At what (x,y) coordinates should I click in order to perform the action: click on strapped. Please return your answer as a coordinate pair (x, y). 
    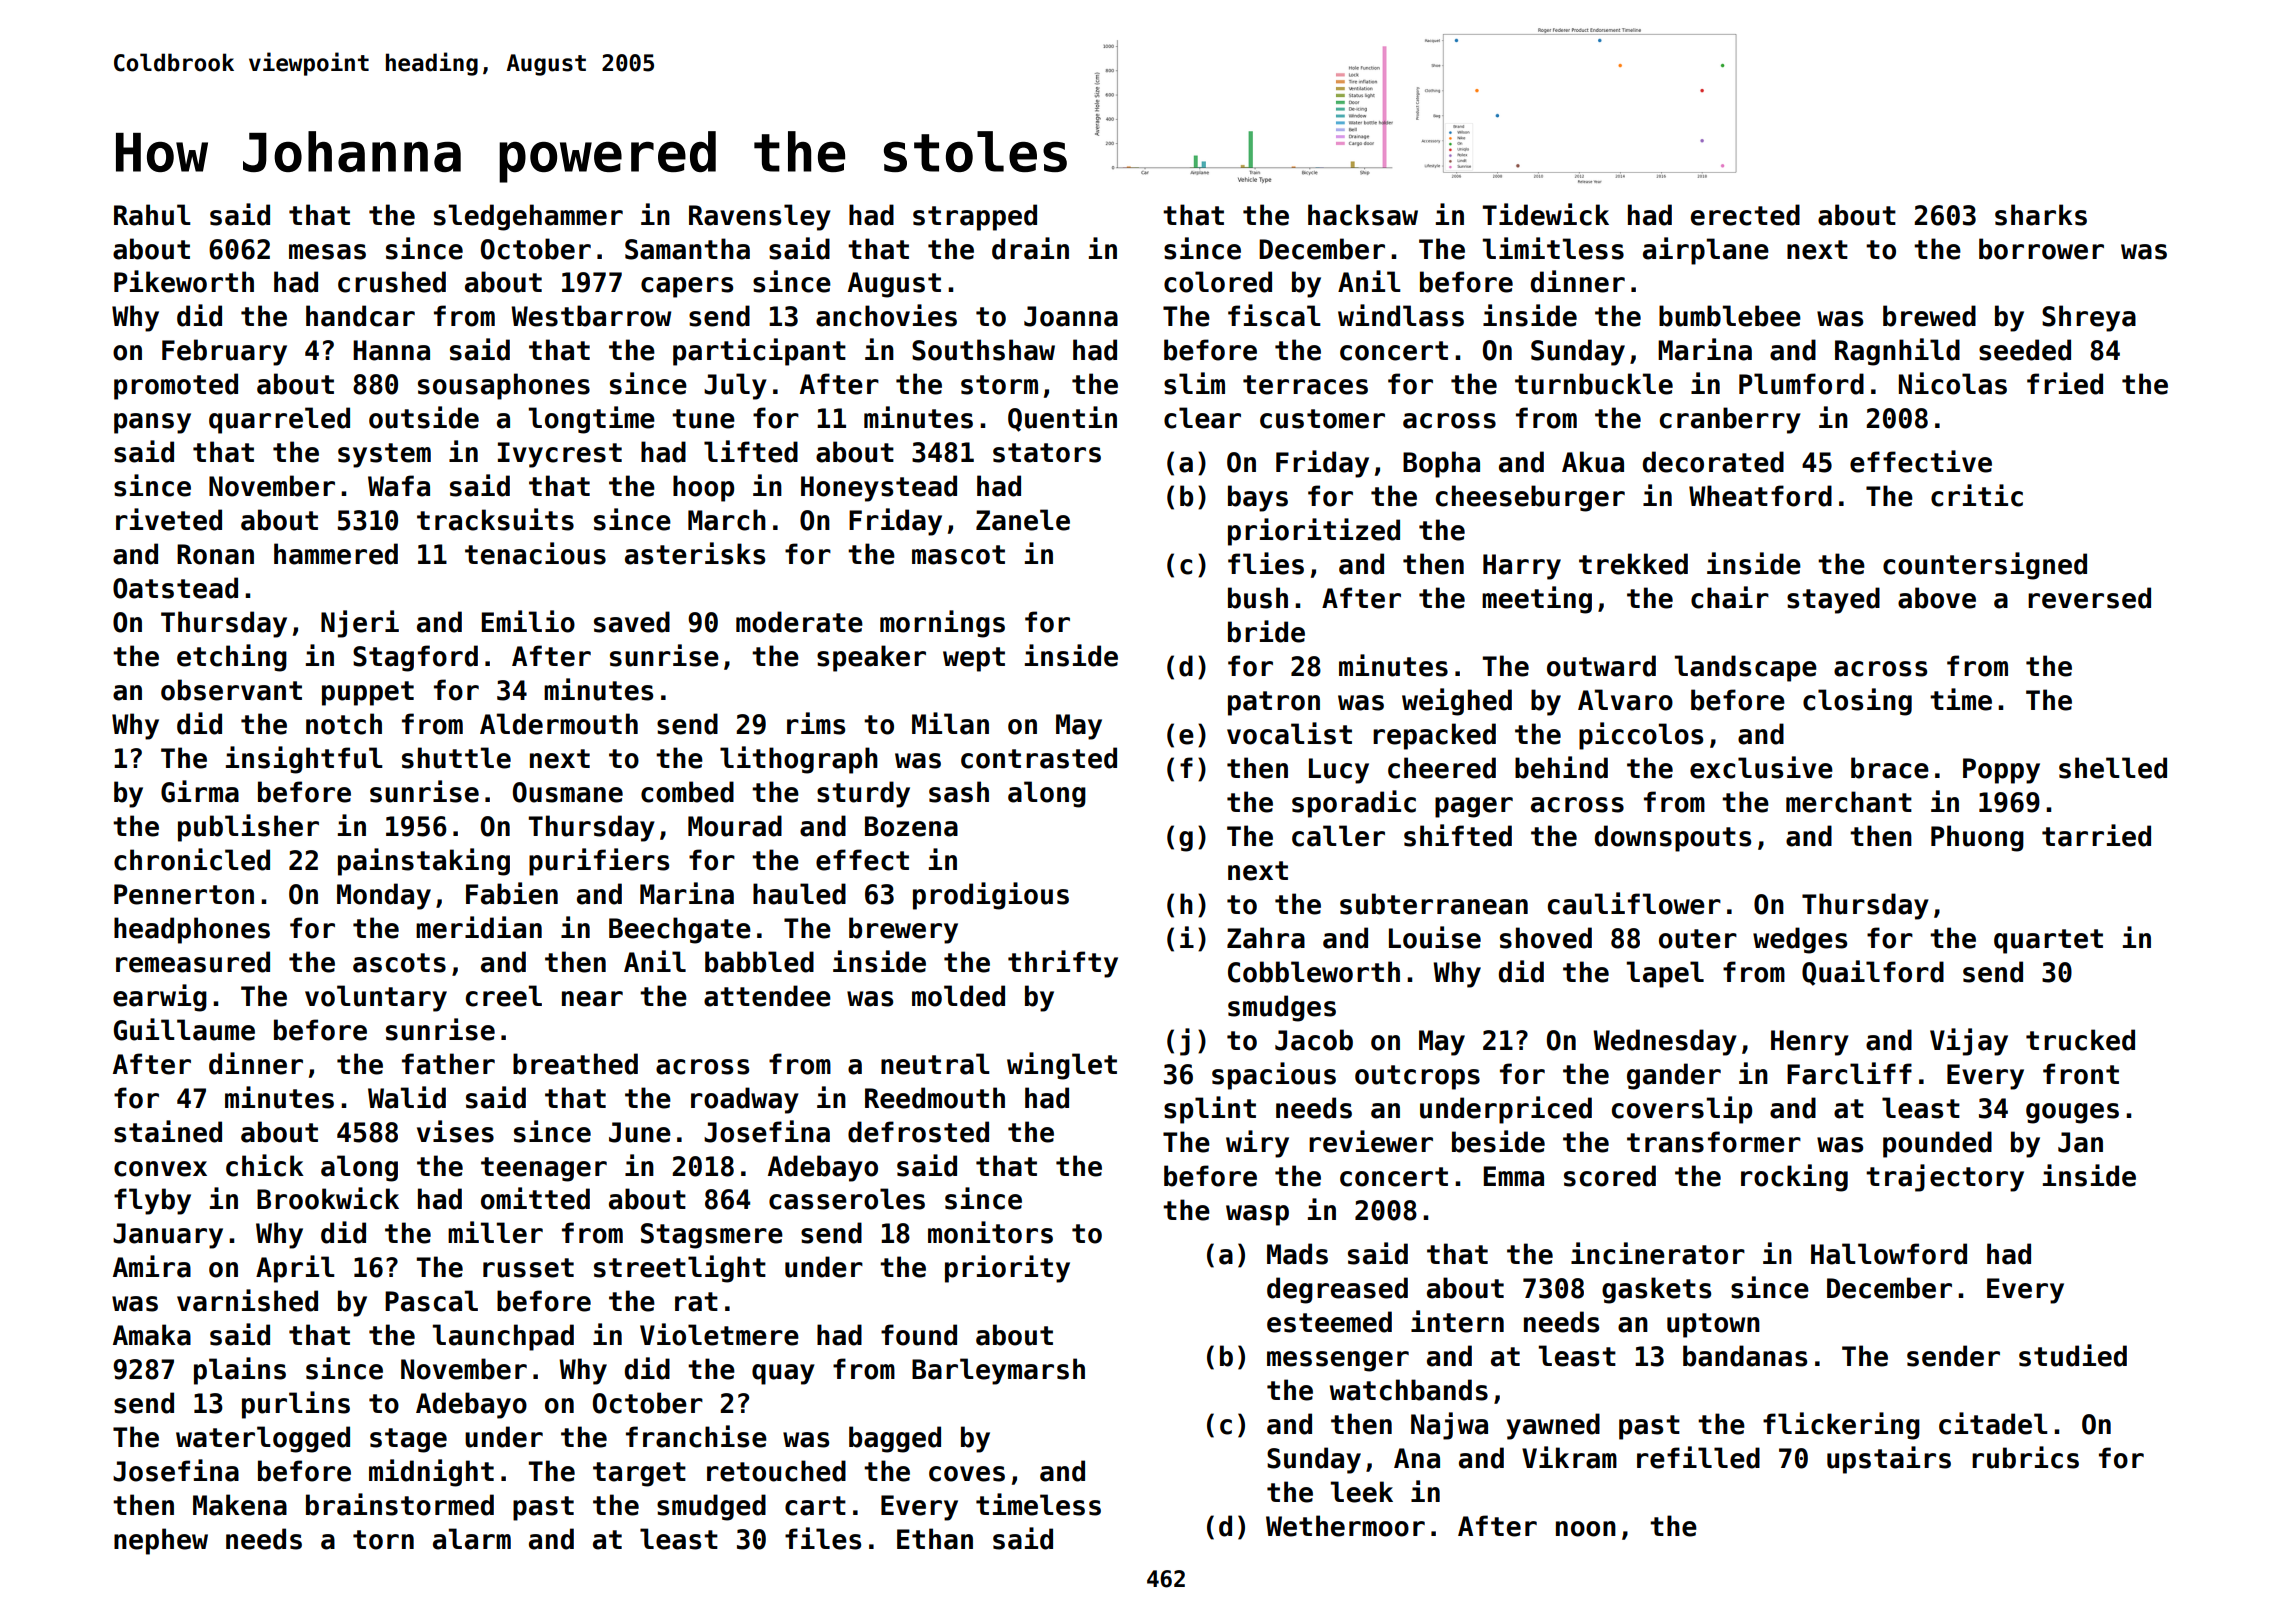
    Looking at the image, I should click on (975, 217).
